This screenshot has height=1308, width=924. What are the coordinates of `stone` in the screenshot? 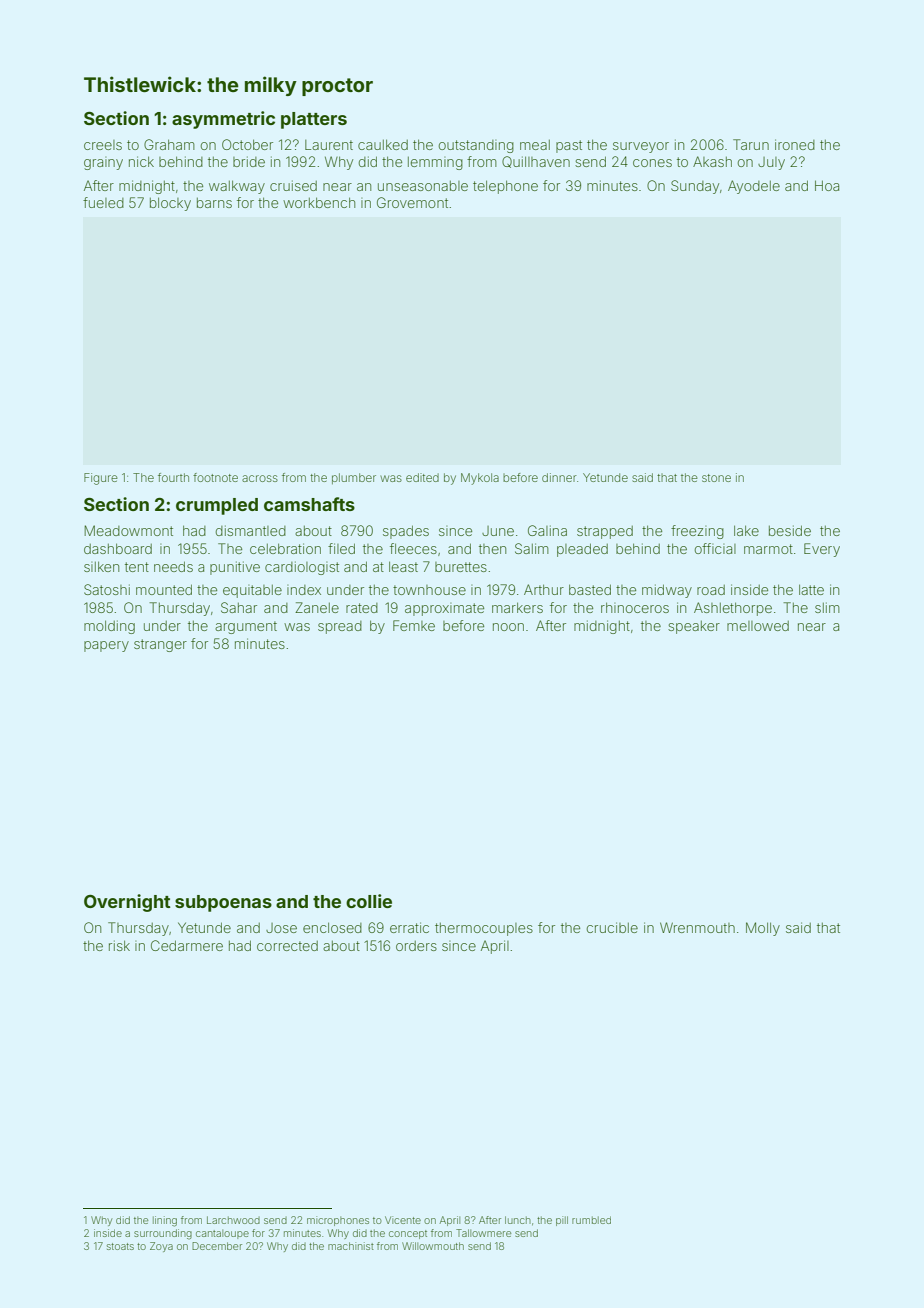 It's located at (716, 478).
